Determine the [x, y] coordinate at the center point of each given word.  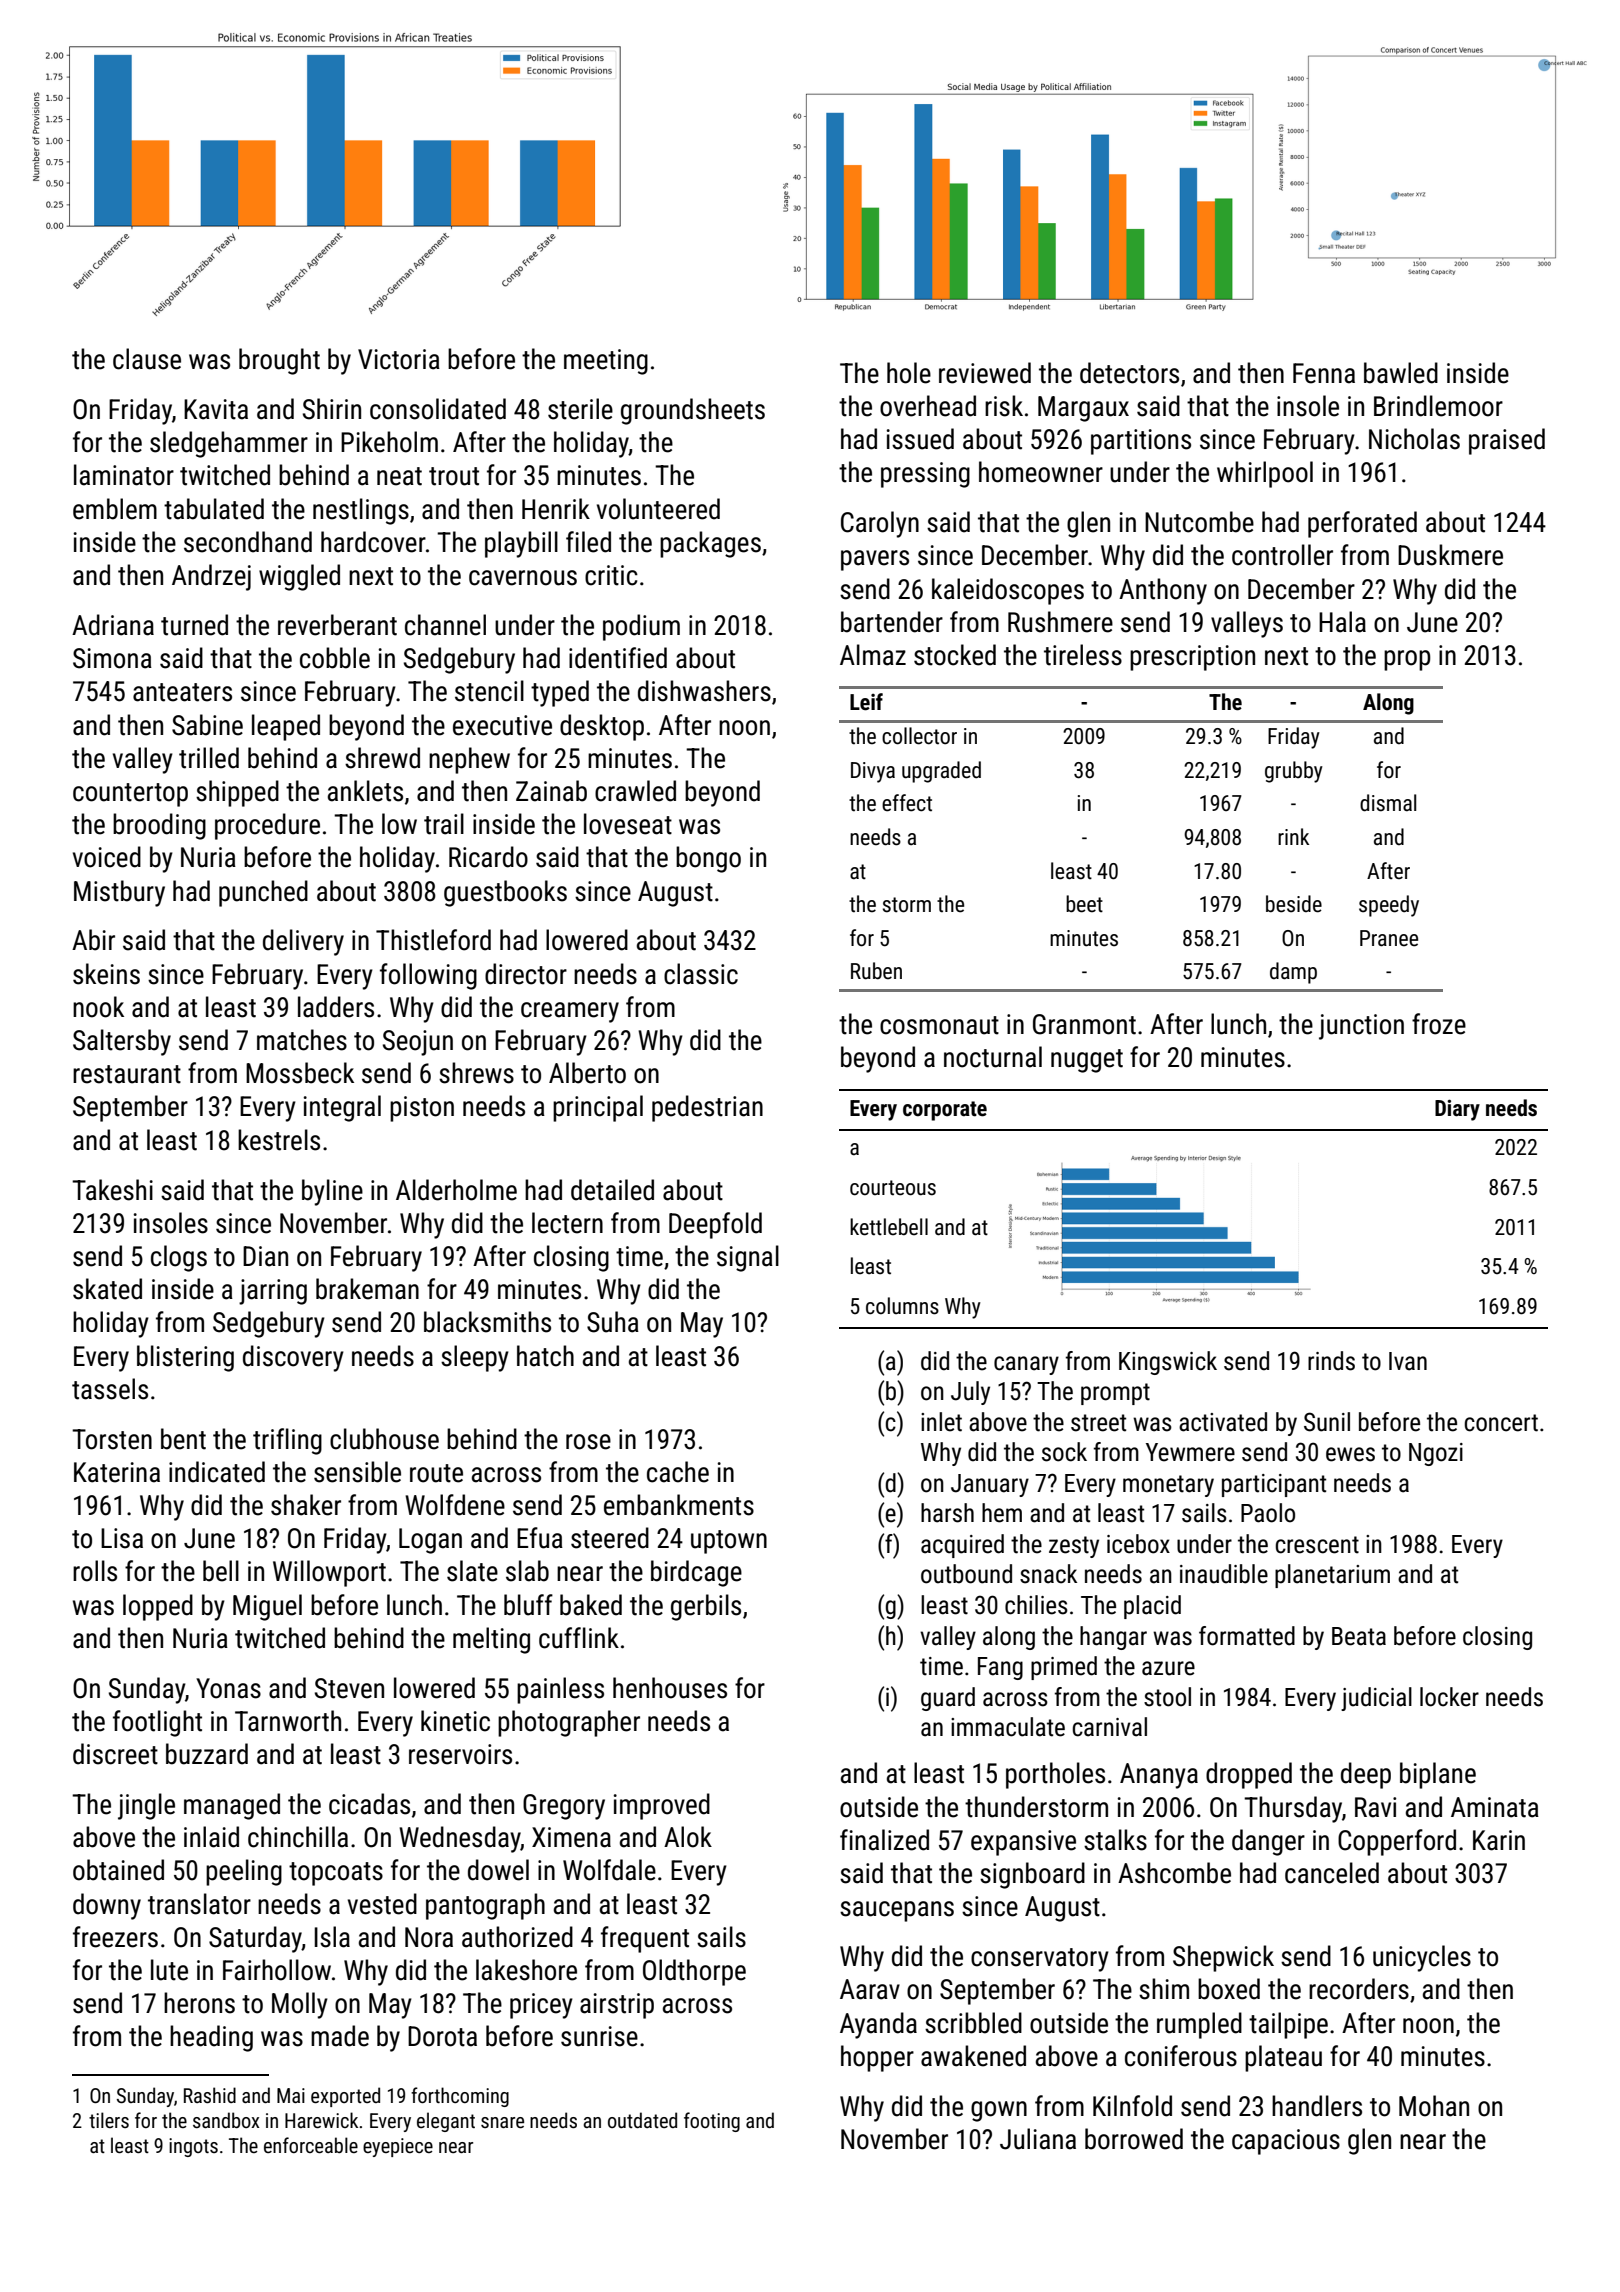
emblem [115, 509]
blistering [185, 1358]
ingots [193, 2147]
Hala [1342, 622]
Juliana [1038, 2139]
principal [598, 1108]
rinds [1331, 1361]
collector [919, 736]
